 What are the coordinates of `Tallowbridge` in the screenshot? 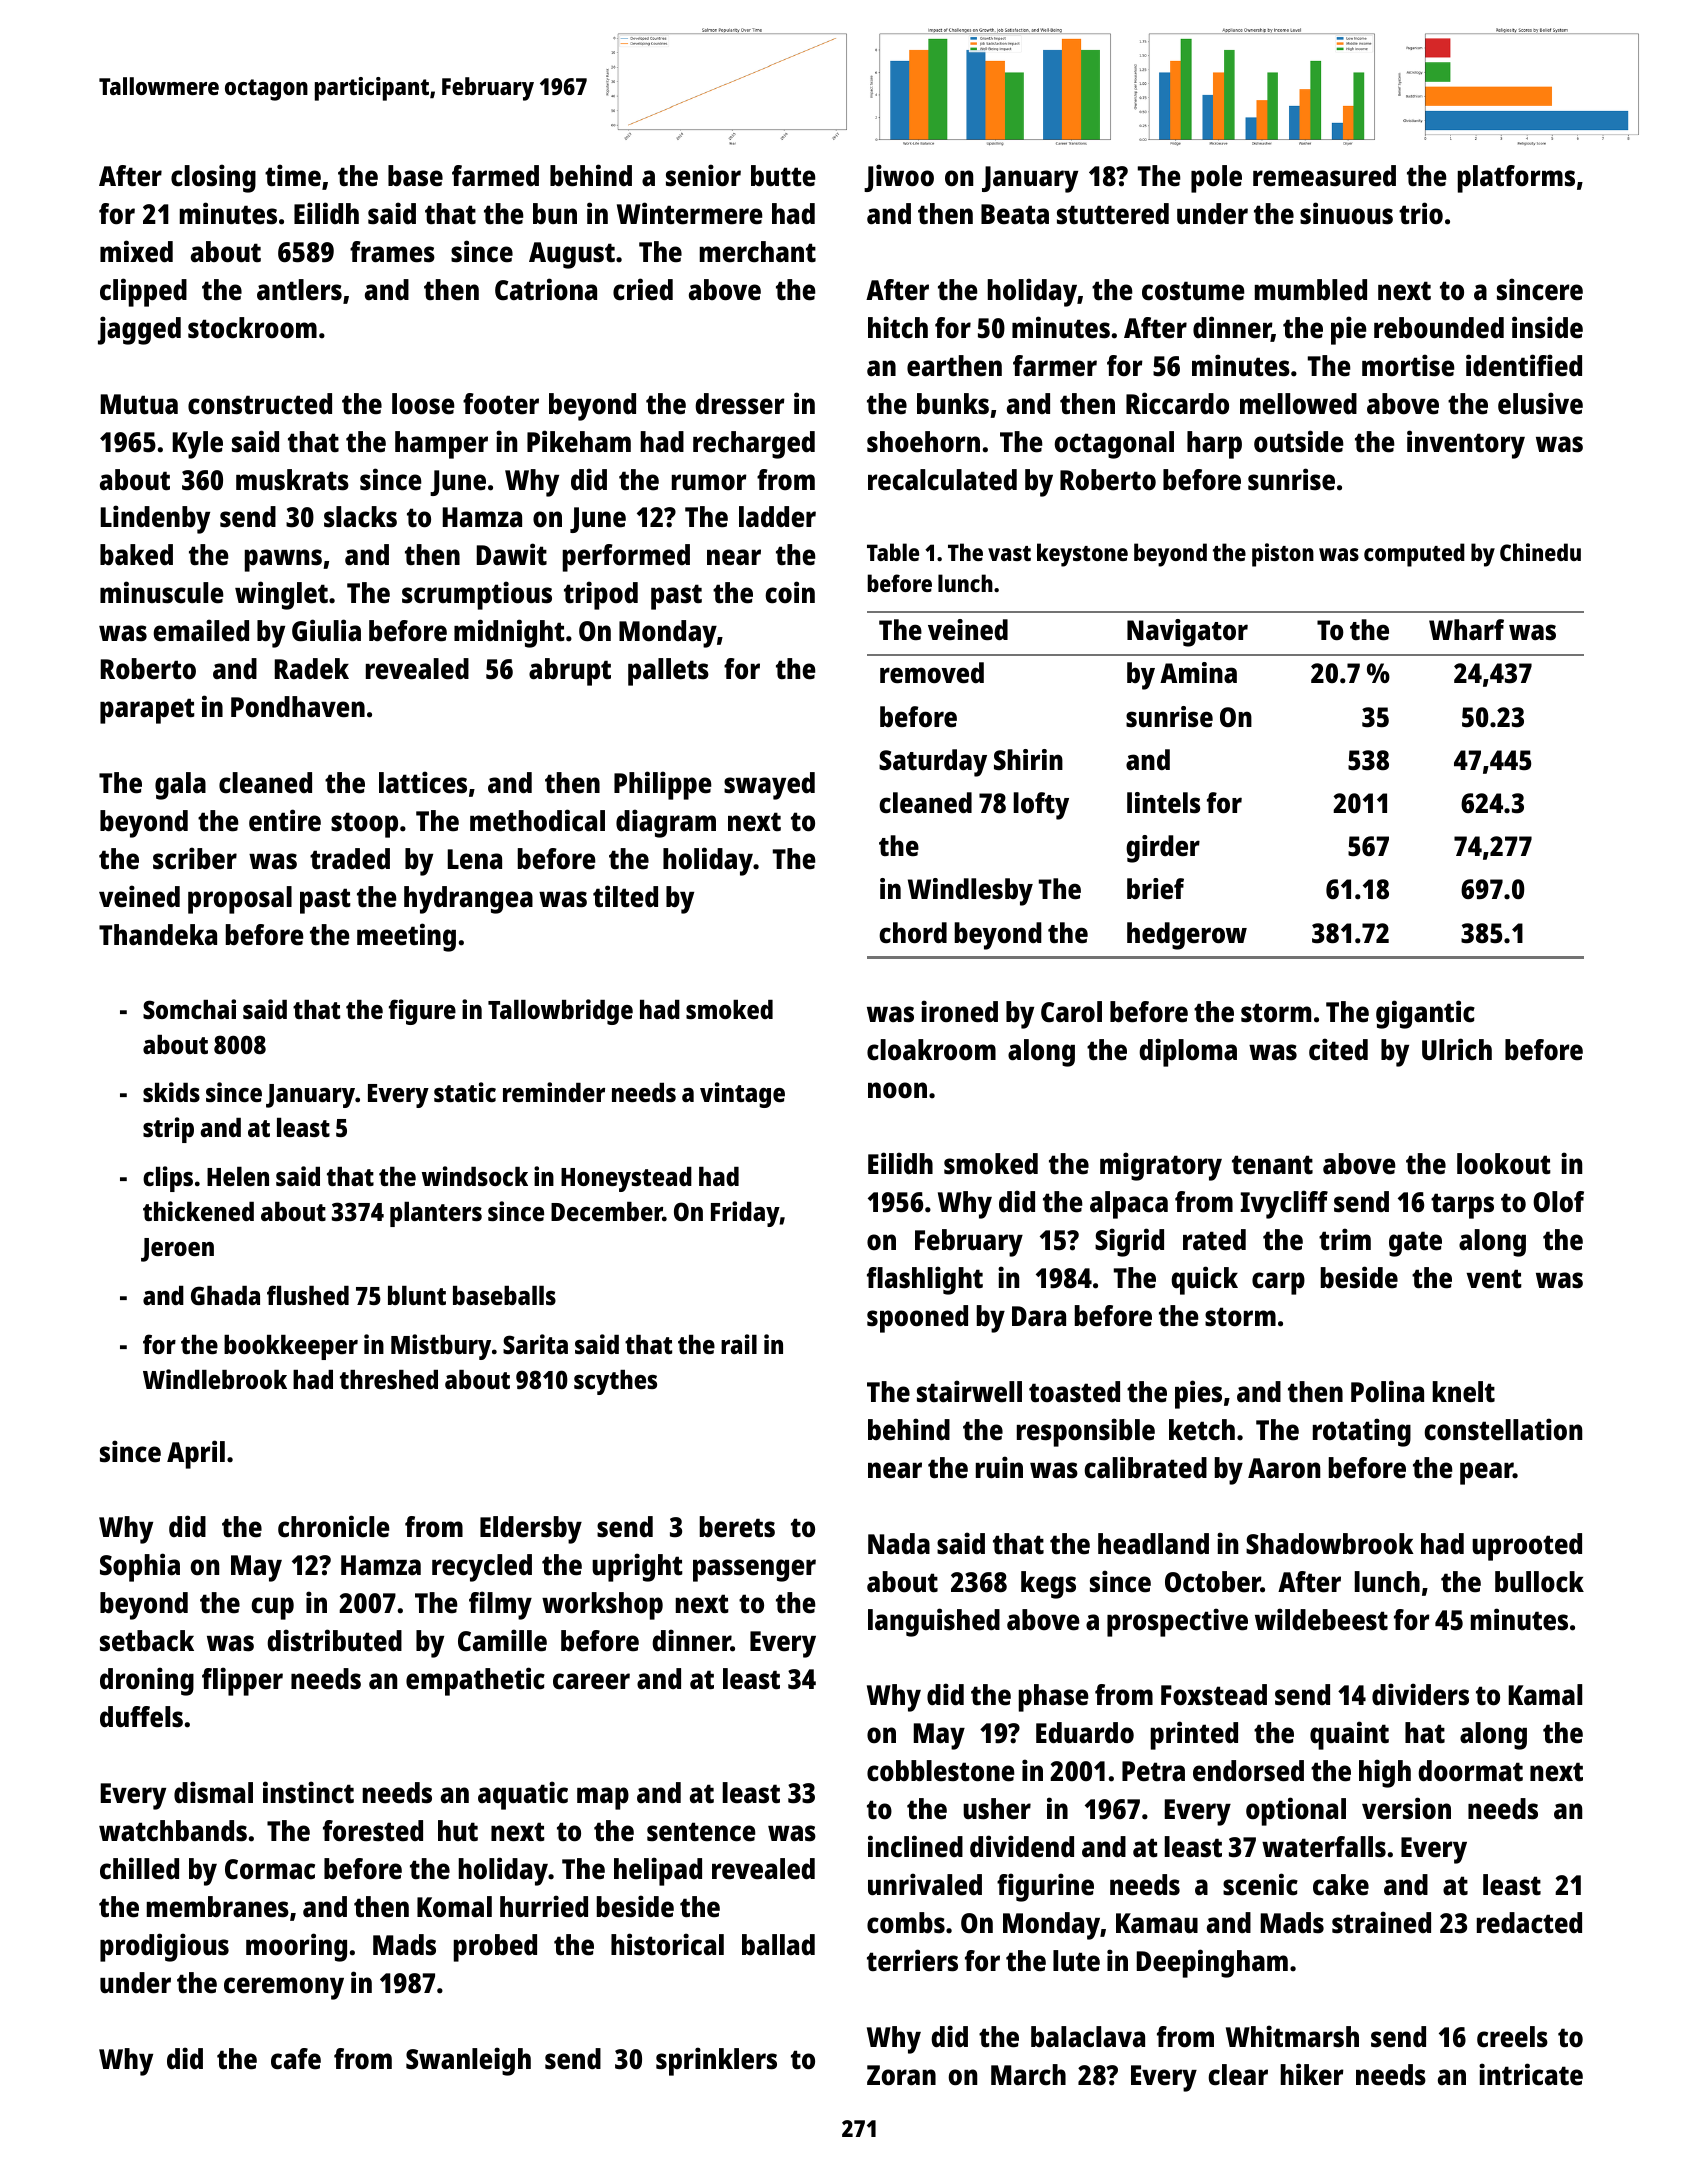 It's located at (560, 1012).
